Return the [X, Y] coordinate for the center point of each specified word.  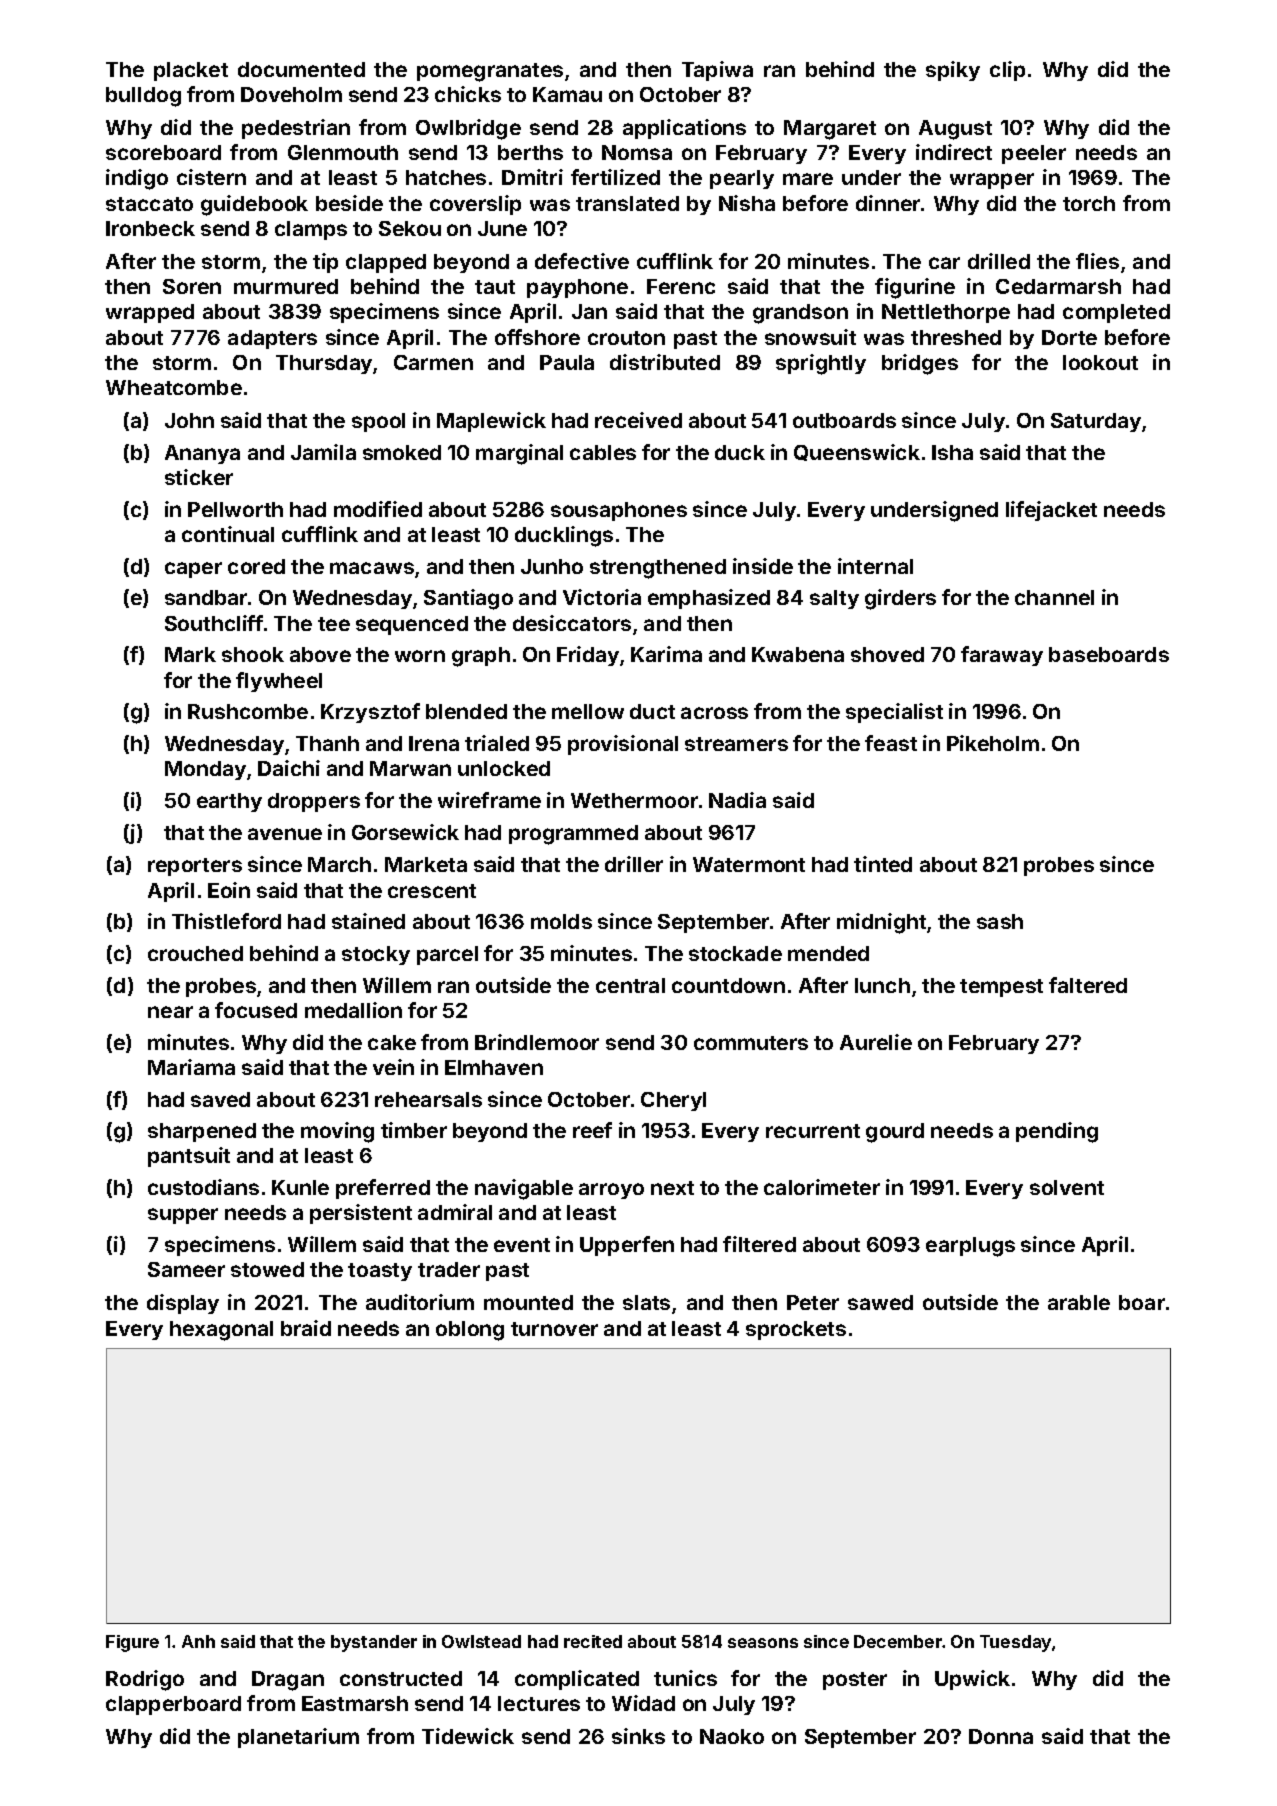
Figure [132, 1643]
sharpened [202, 1132]
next [672, 1188]
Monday [205, 770]
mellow [588, 711]
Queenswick [857, 452]
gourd [895, 1133]
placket [191, 71]
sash [1000, 921]
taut [495, 287]
